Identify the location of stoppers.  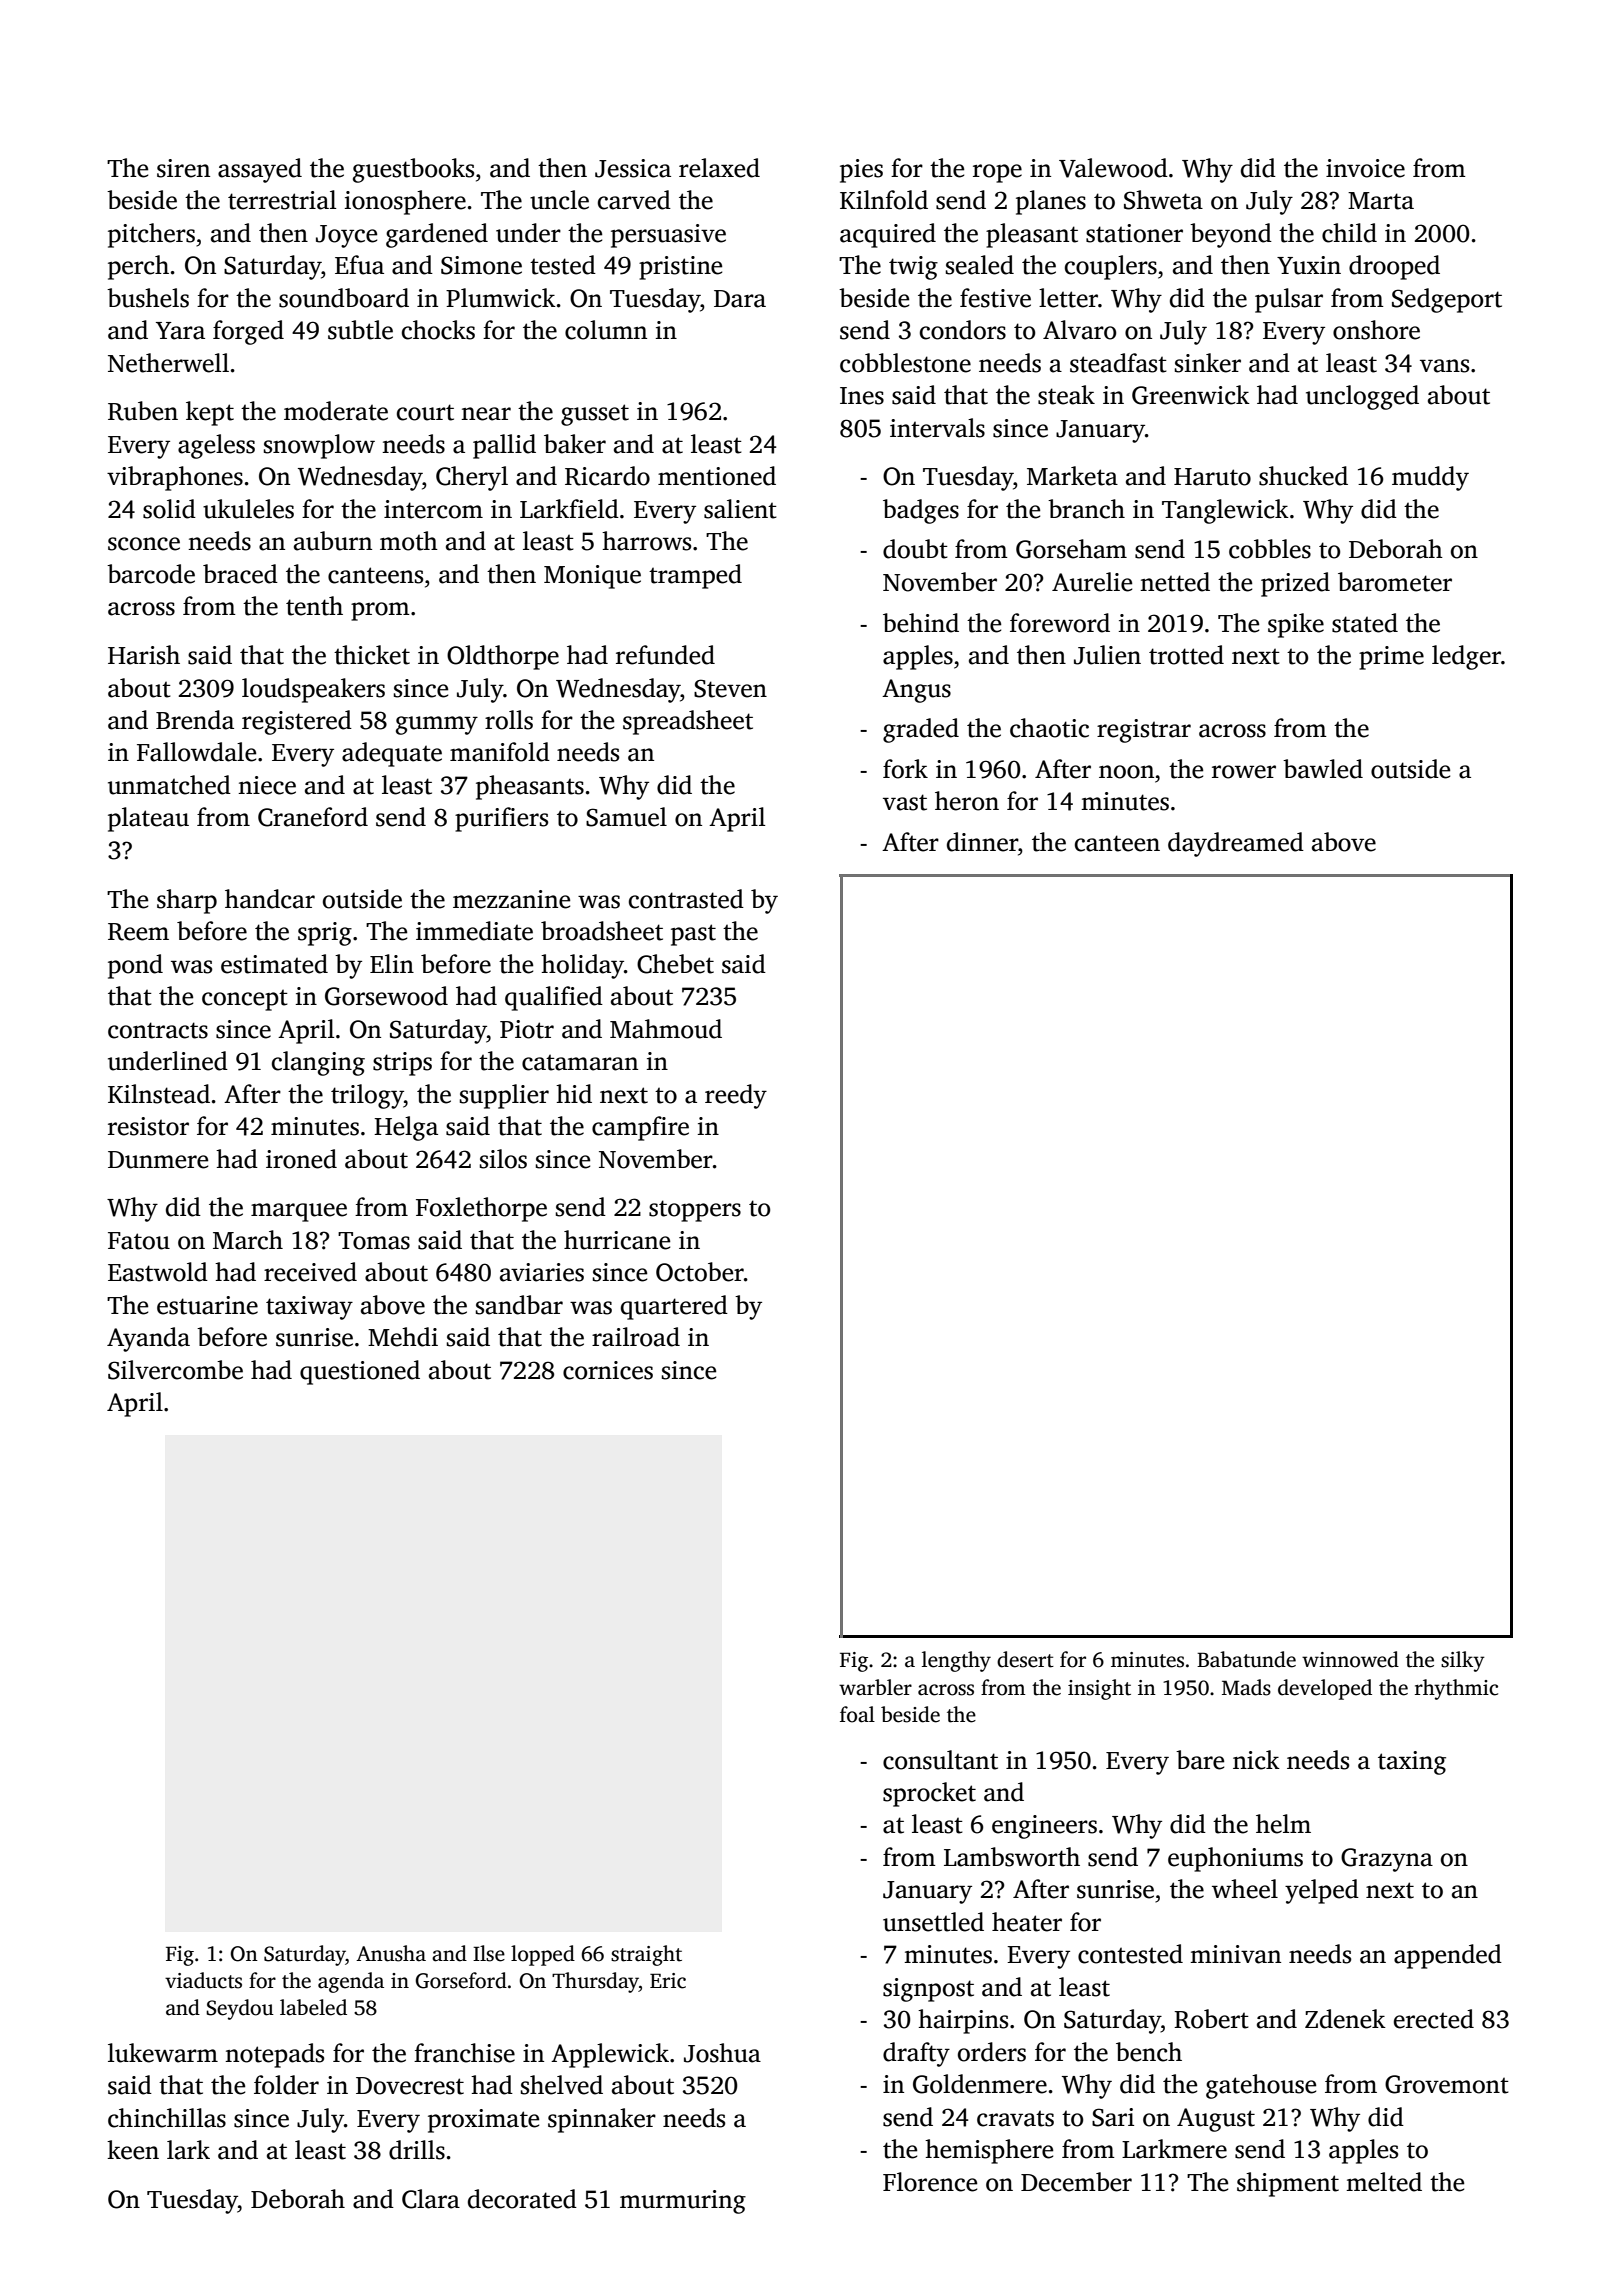
(695, 1211).
